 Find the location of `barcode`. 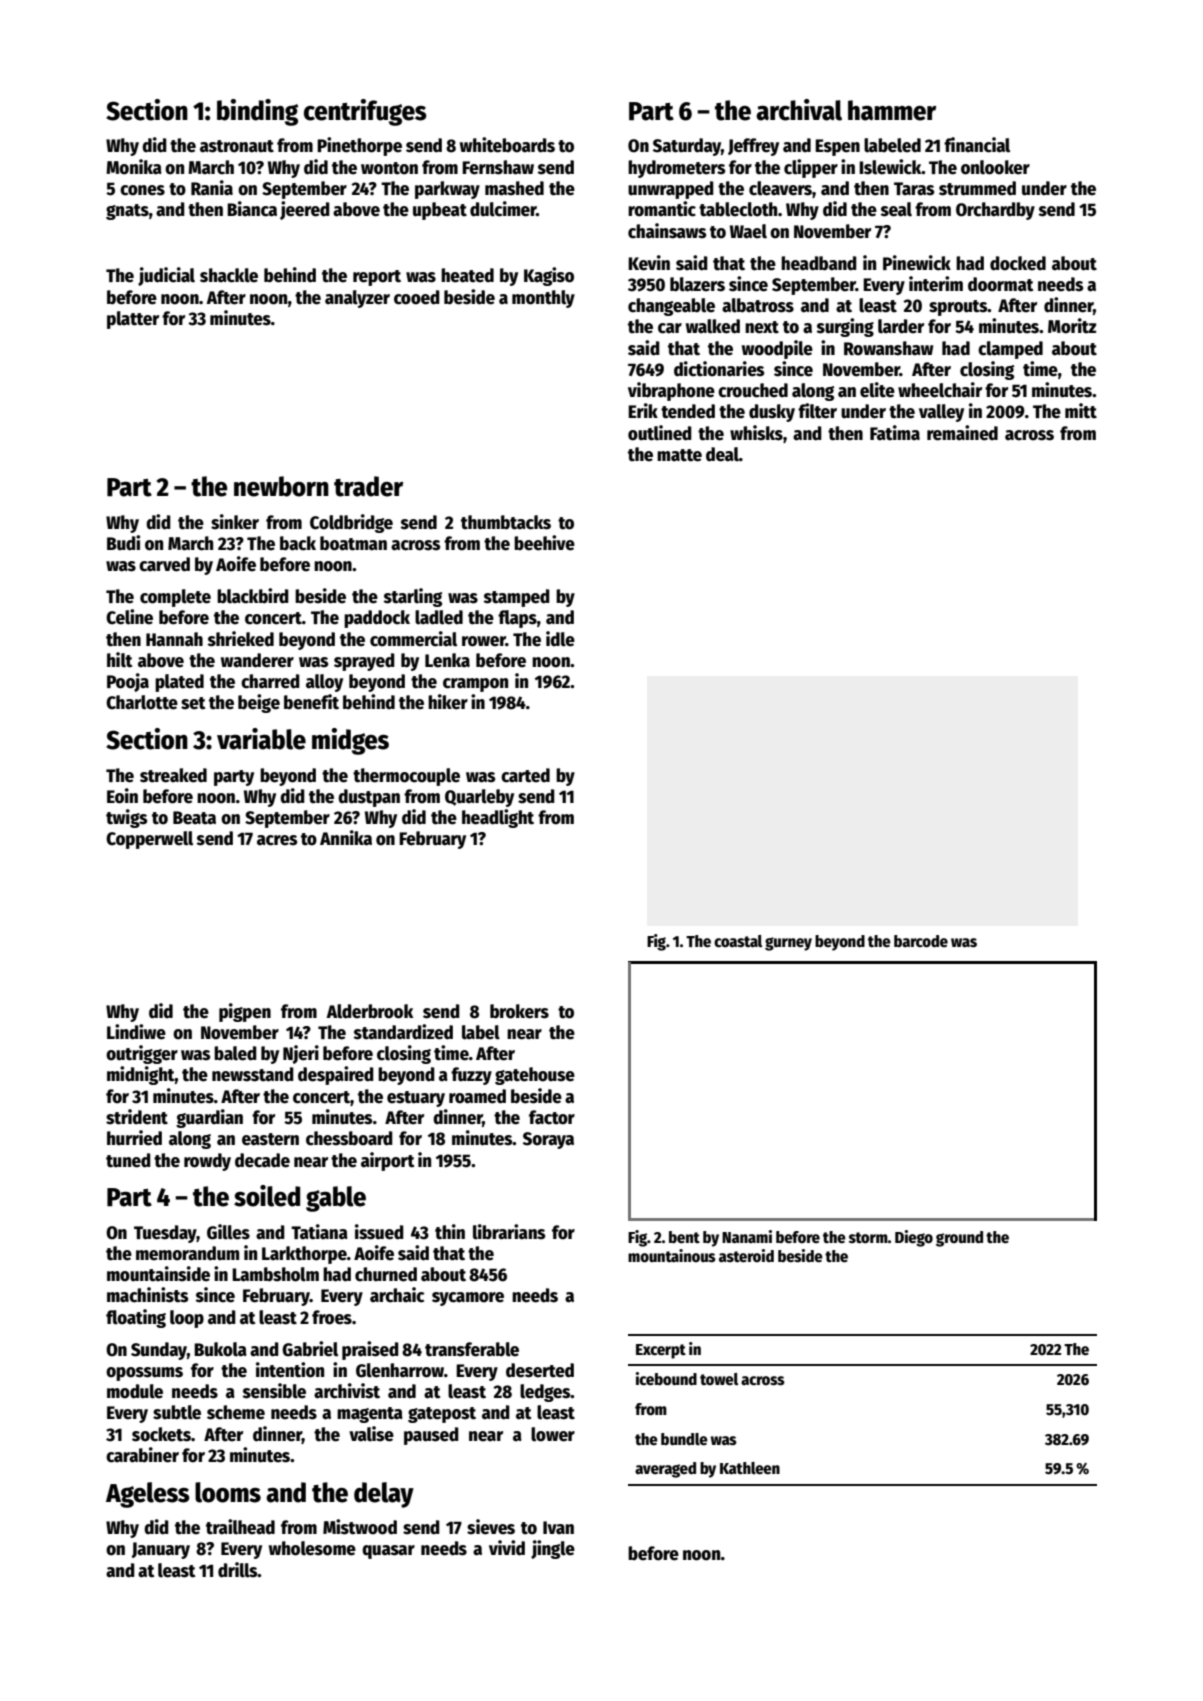

barcode is located at coordinates (921, 941).
